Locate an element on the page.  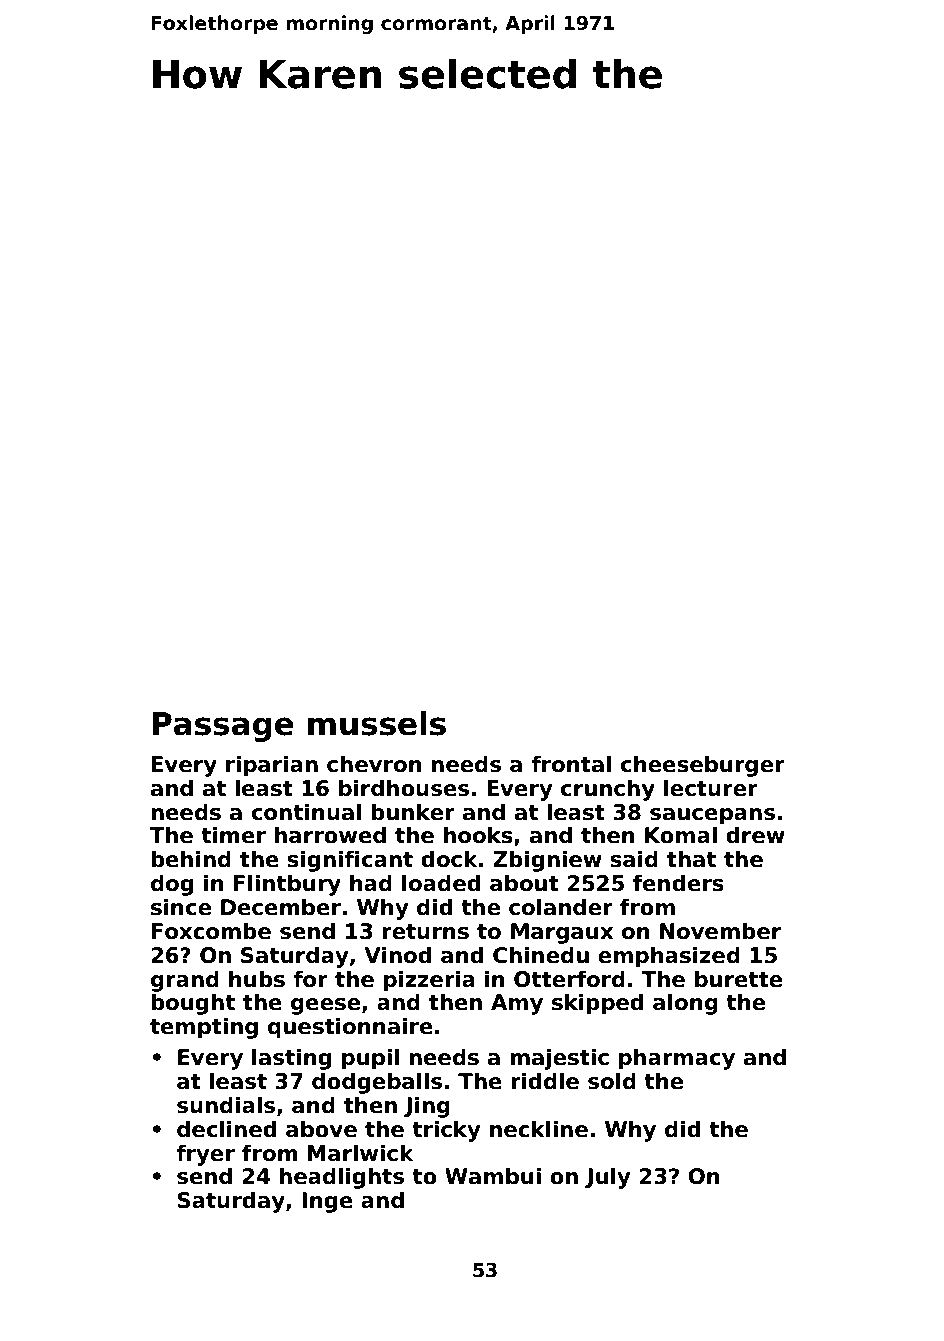
declined is located at coordinates (226, 1129).
